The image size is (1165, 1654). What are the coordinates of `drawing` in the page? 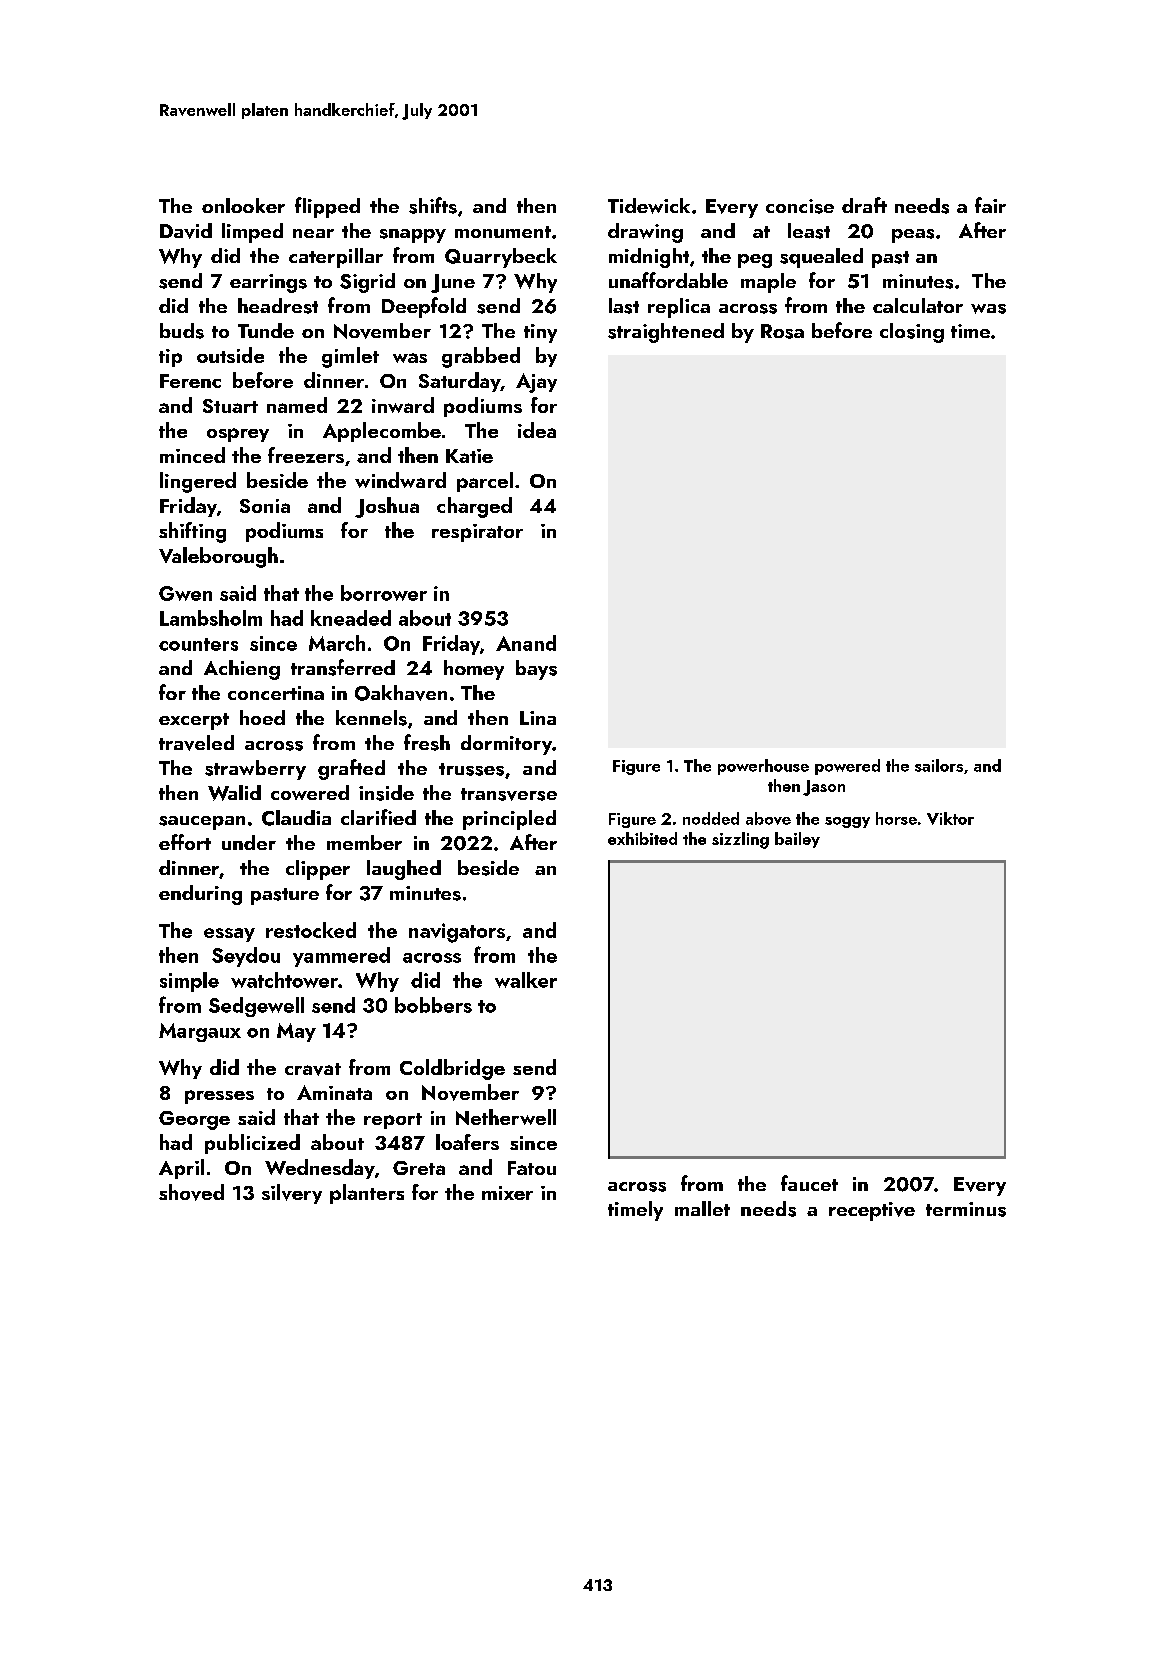 It's located at (645, 233).
